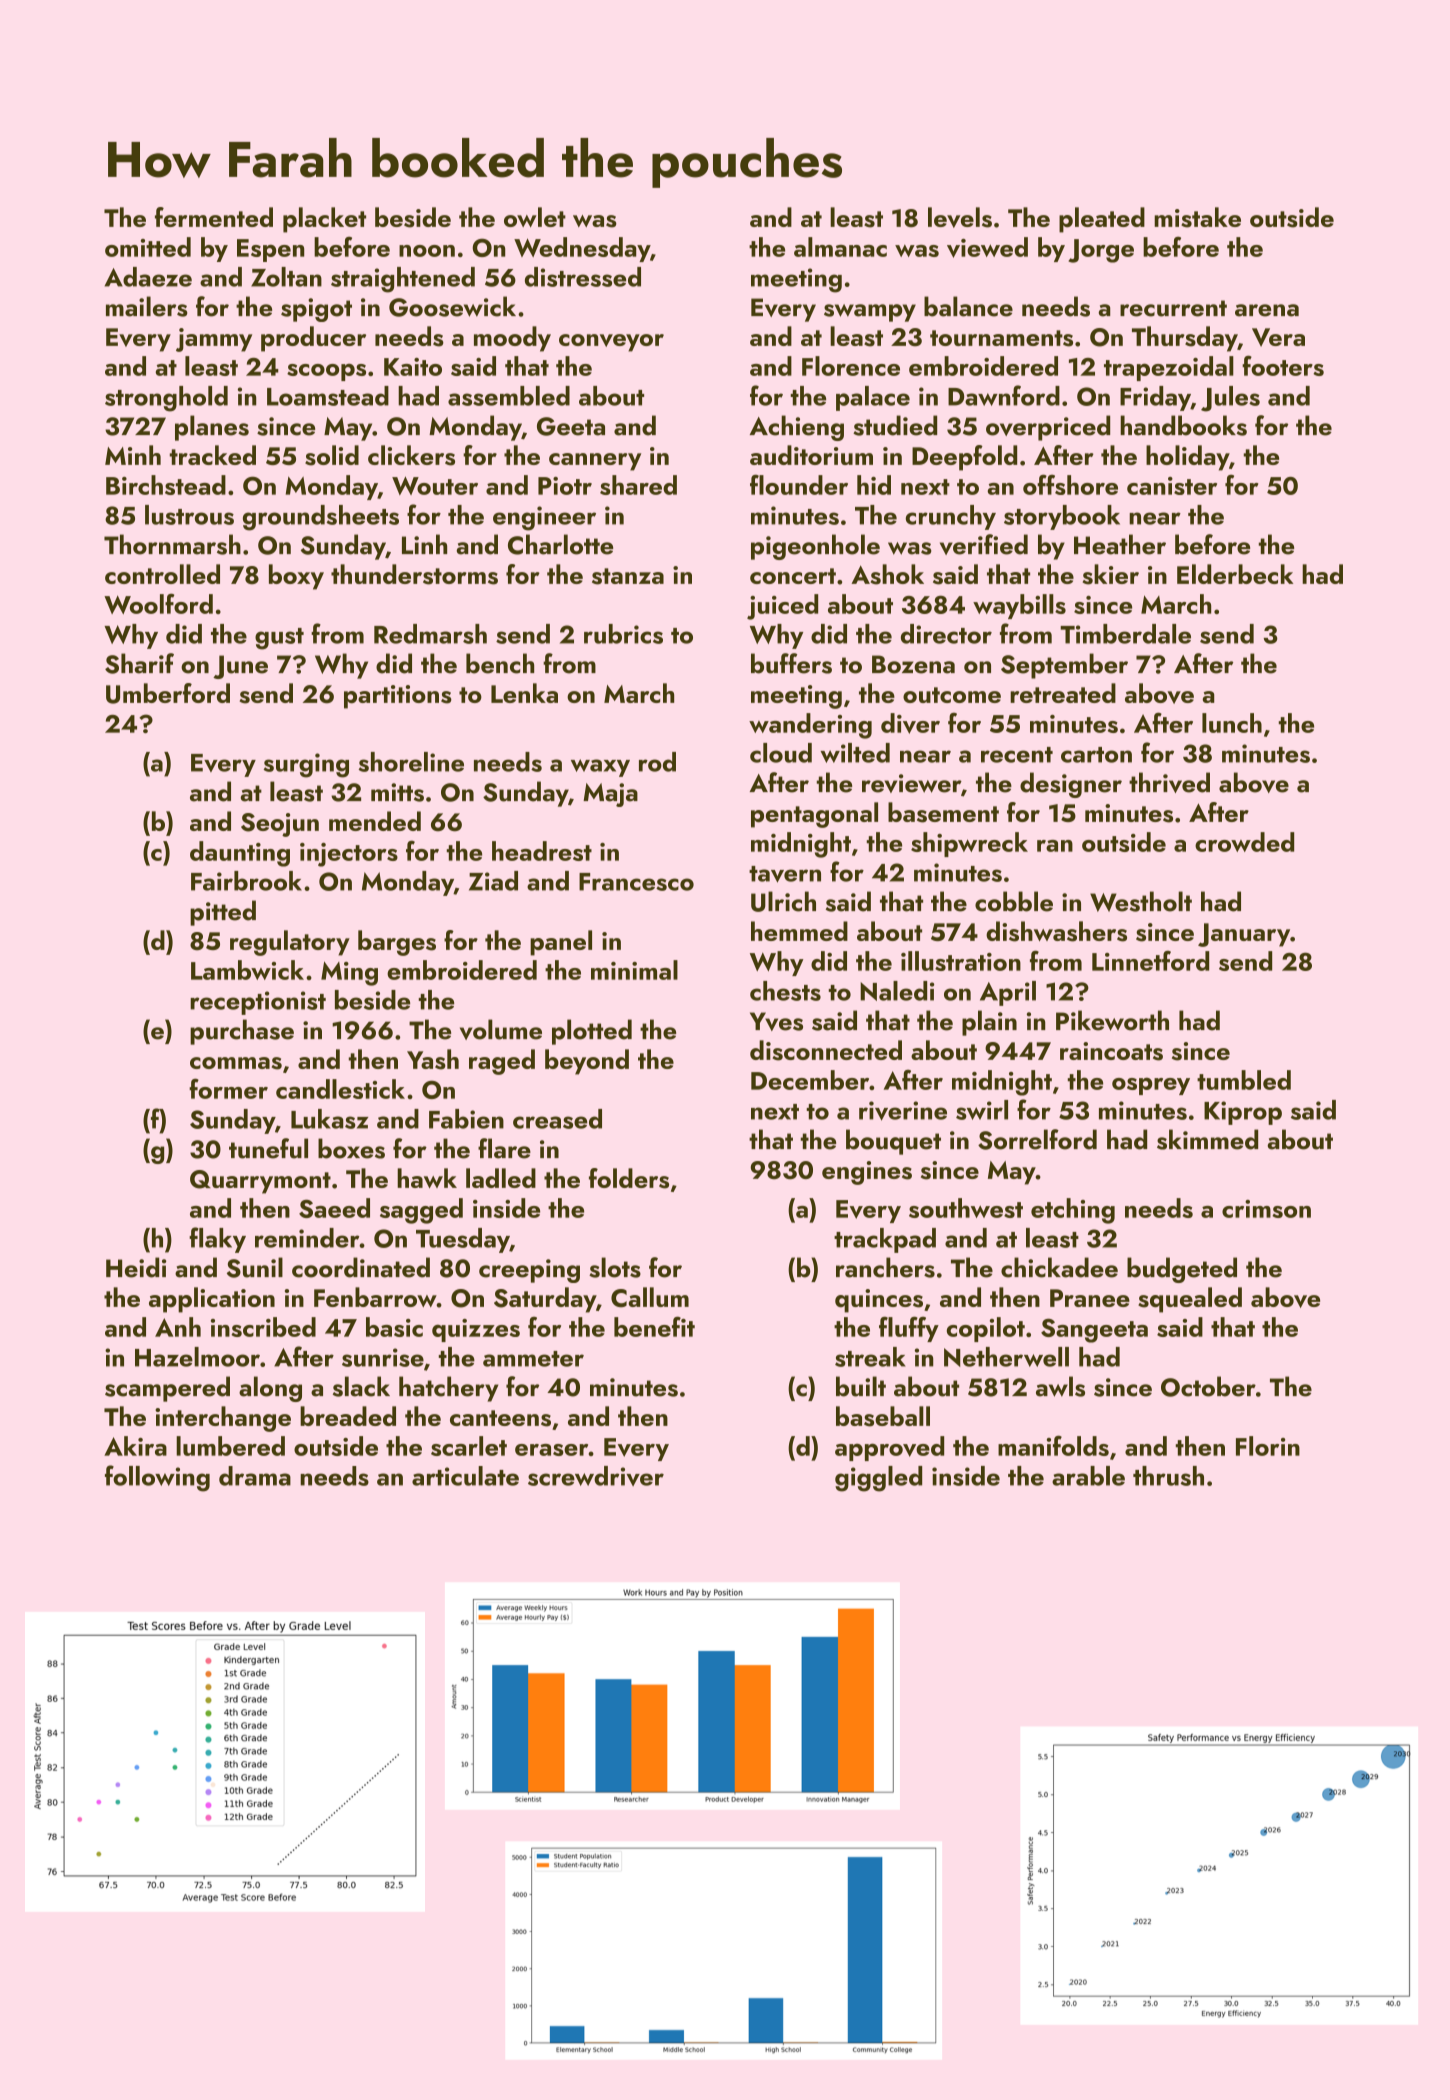  I want to click on rubrics, so click(623, 634).
